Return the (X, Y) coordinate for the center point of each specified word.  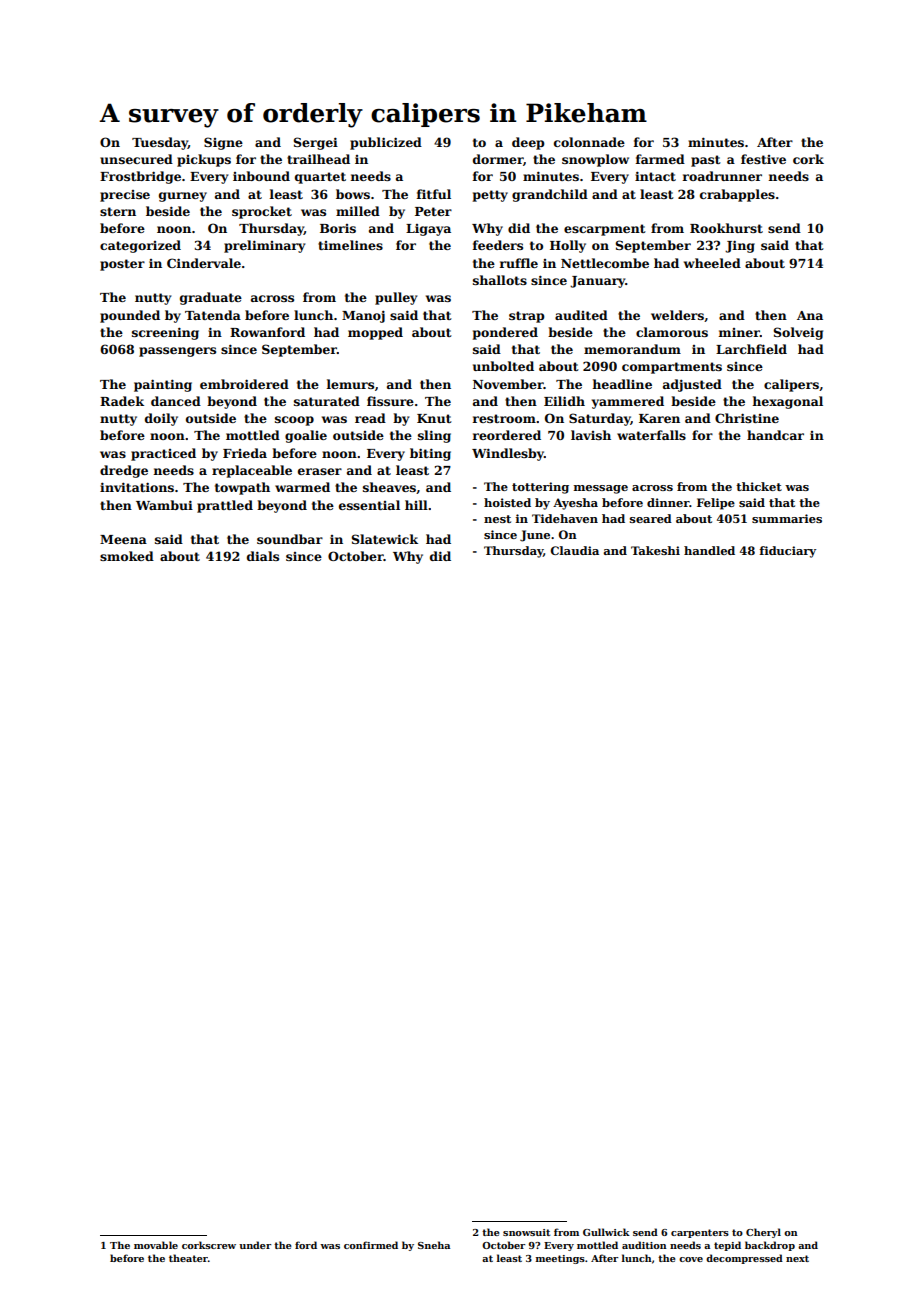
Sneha (434, 1245)
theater (188, 1258)
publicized (386, 143)
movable (156, 1245)
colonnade (589, 142)
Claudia (575, 550)
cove (691, 1259)
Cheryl (763, 1233)
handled (709, 550)
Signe (223, 143)
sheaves (389, 487)
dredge (124, 471)
